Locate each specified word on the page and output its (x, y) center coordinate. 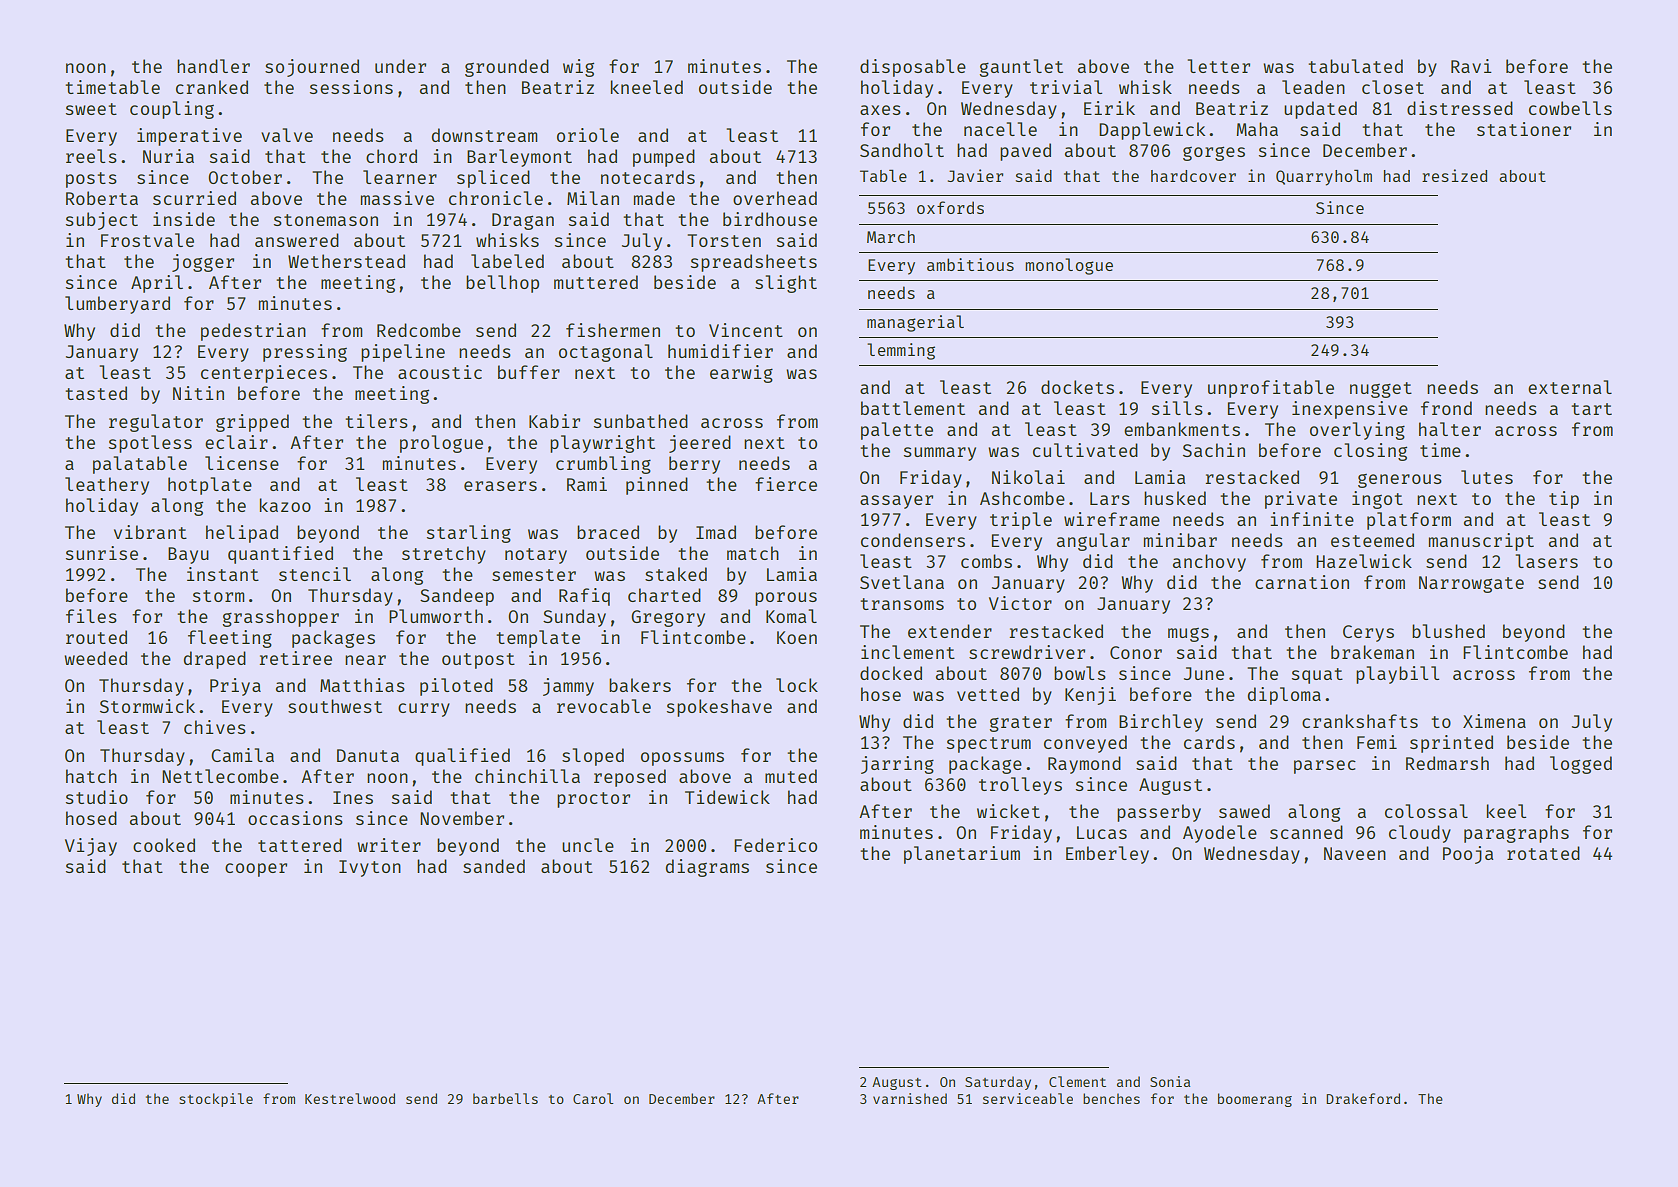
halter (1450, 429)
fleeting (230, 639)
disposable (913, 68)
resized (1454, 175)
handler (213, 66)
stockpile (216, 1100)
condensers (913, 540)
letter (1219, 66)
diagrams (707, 868)
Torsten (724, 240)
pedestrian (253, 332)
